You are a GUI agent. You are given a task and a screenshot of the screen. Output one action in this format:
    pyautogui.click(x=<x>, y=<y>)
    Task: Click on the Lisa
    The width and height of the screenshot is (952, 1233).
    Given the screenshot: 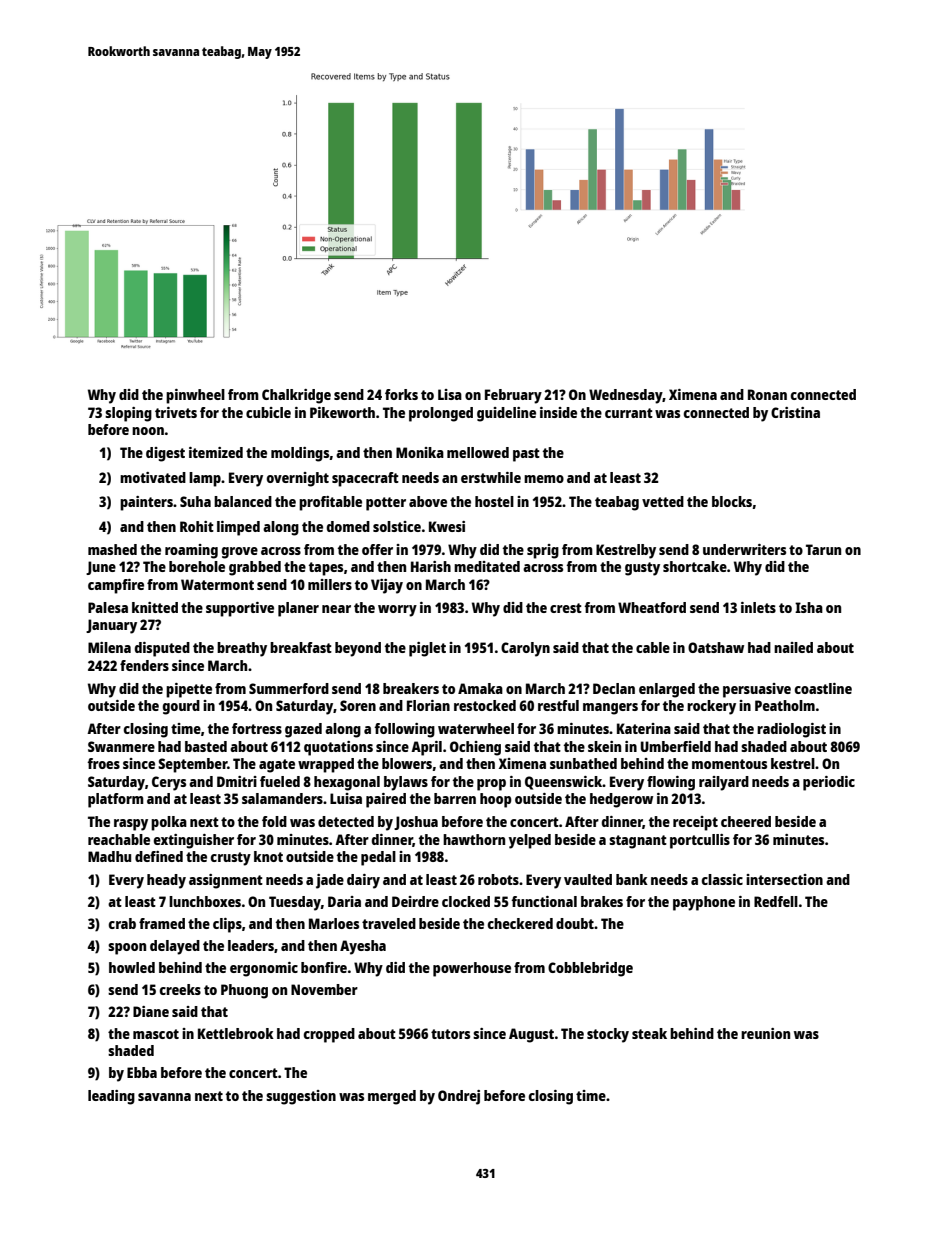 What is the action you would take?
    pyautogui.click(x=450, y=394)
